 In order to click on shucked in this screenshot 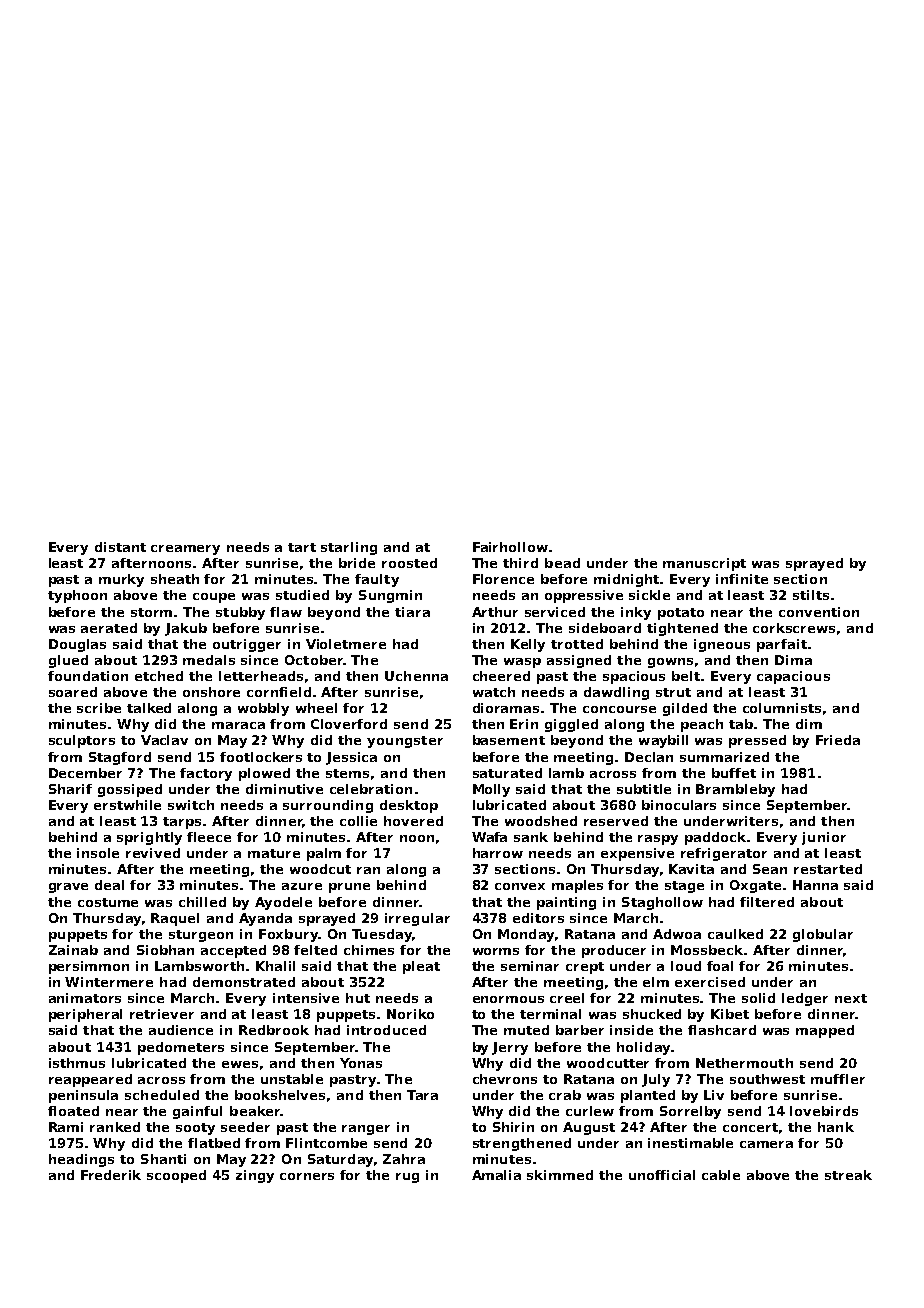, I will do `click(652, 1014)`.
